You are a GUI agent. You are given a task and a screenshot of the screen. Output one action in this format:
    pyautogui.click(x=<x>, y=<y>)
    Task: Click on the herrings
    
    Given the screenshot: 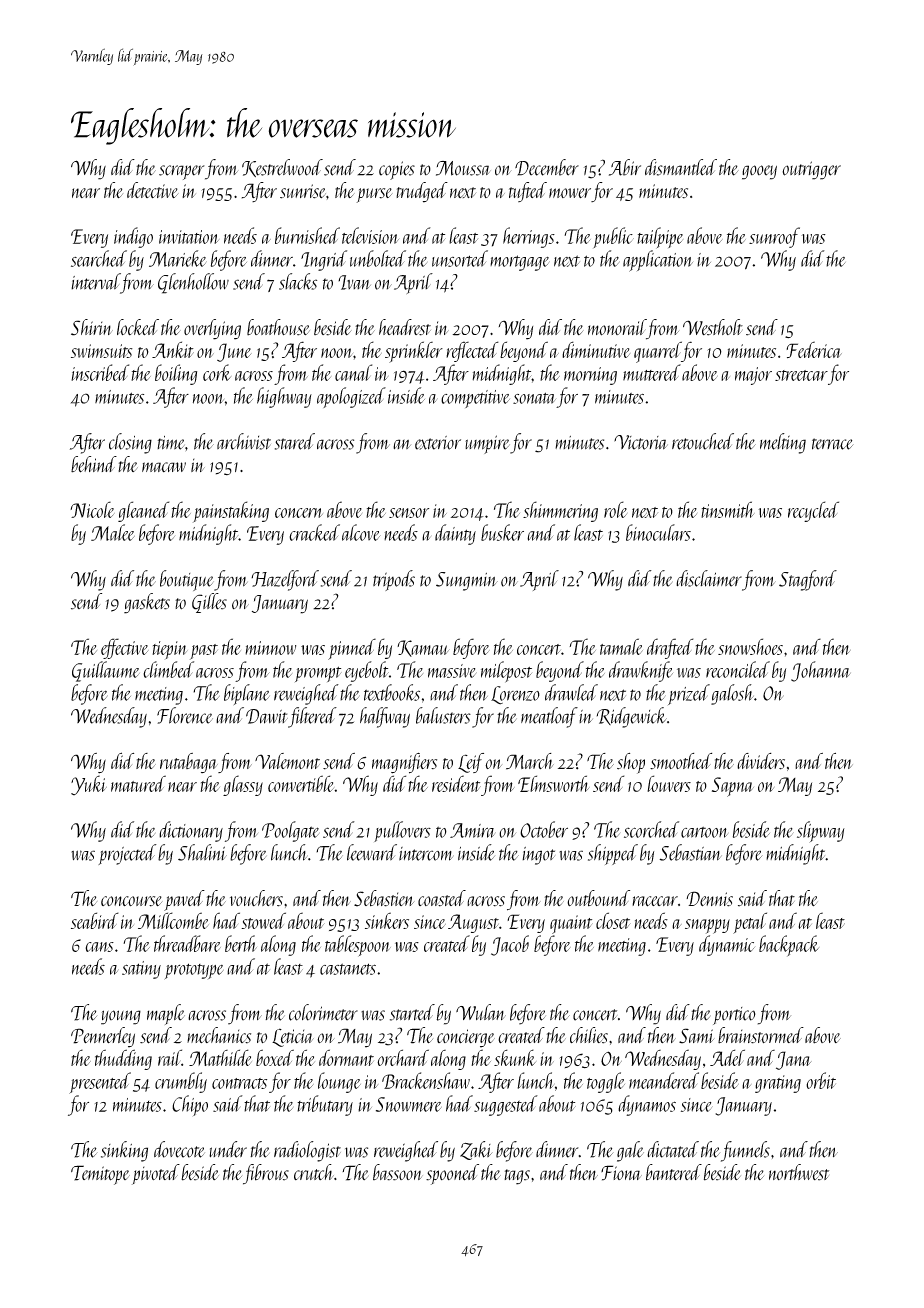 What is the action you would take?
    pyautogui.click(x=529, y=237)
